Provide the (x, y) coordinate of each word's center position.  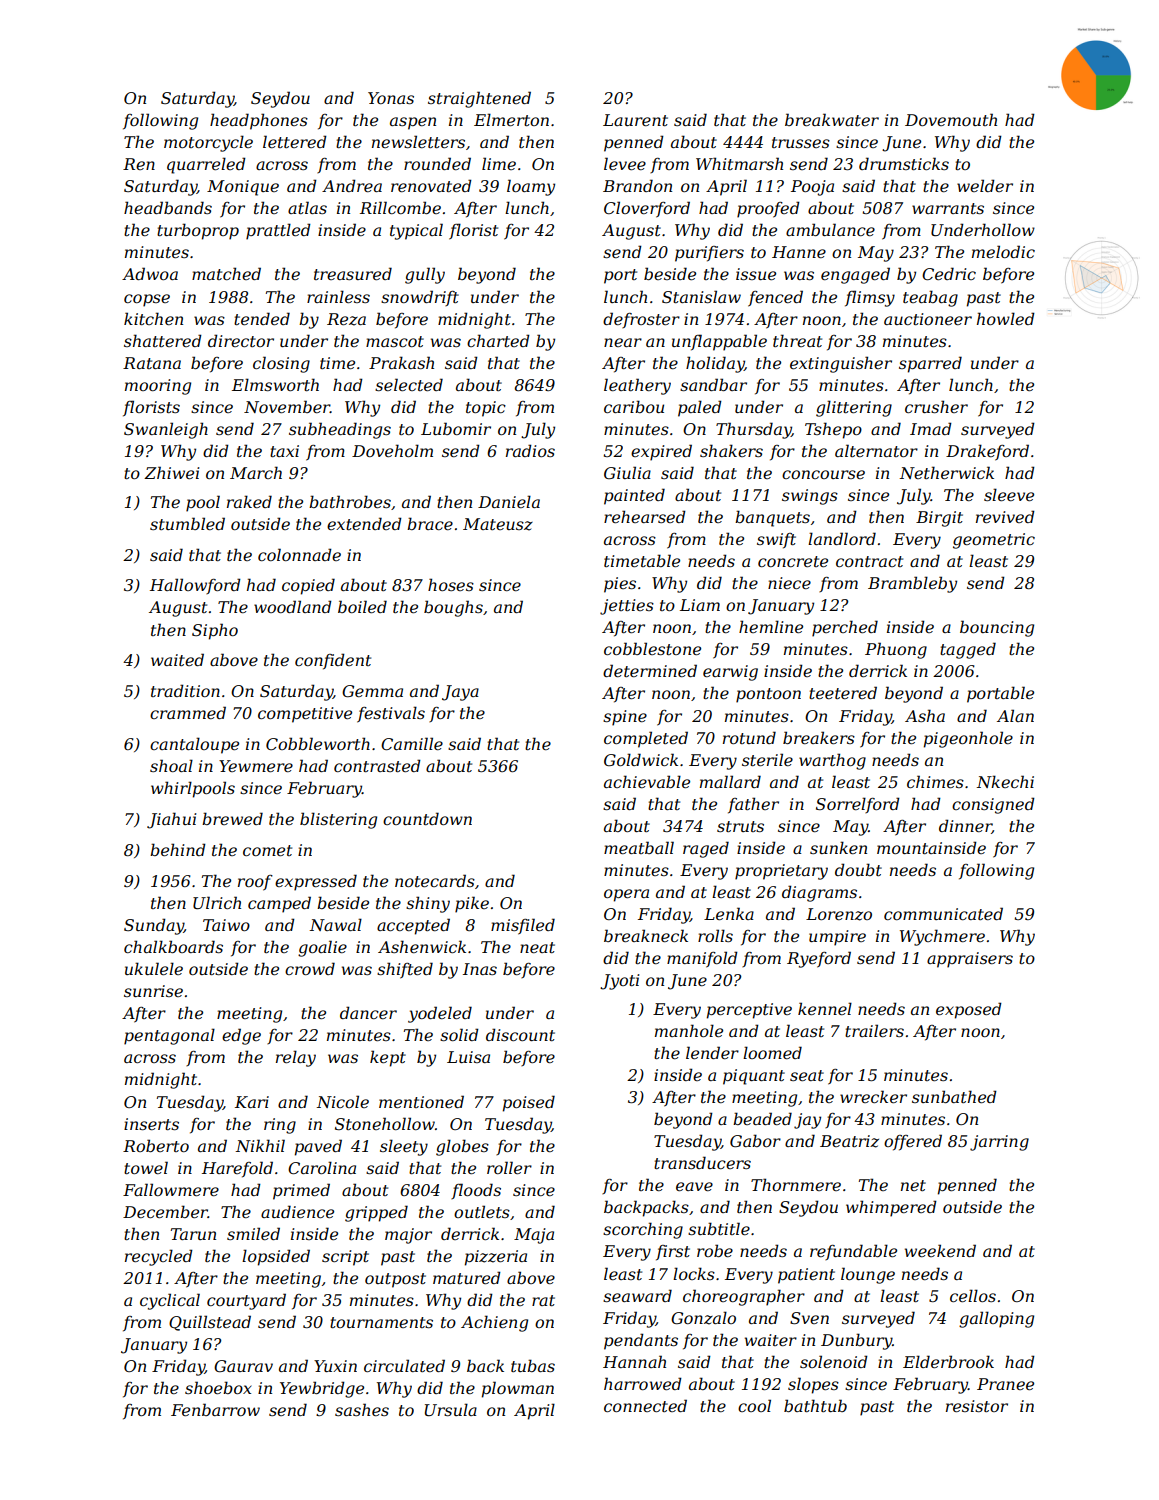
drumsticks (904, 163)
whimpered (891, 1208)
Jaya (460, 693)
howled (1006, 318)
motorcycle (208, 143)
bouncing (997, 628)
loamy (531, 187)
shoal (171, 765)
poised (529, 1103)
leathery (637, 386)
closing (281, 364)
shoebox (218, 1387)
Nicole (342, 1101)
